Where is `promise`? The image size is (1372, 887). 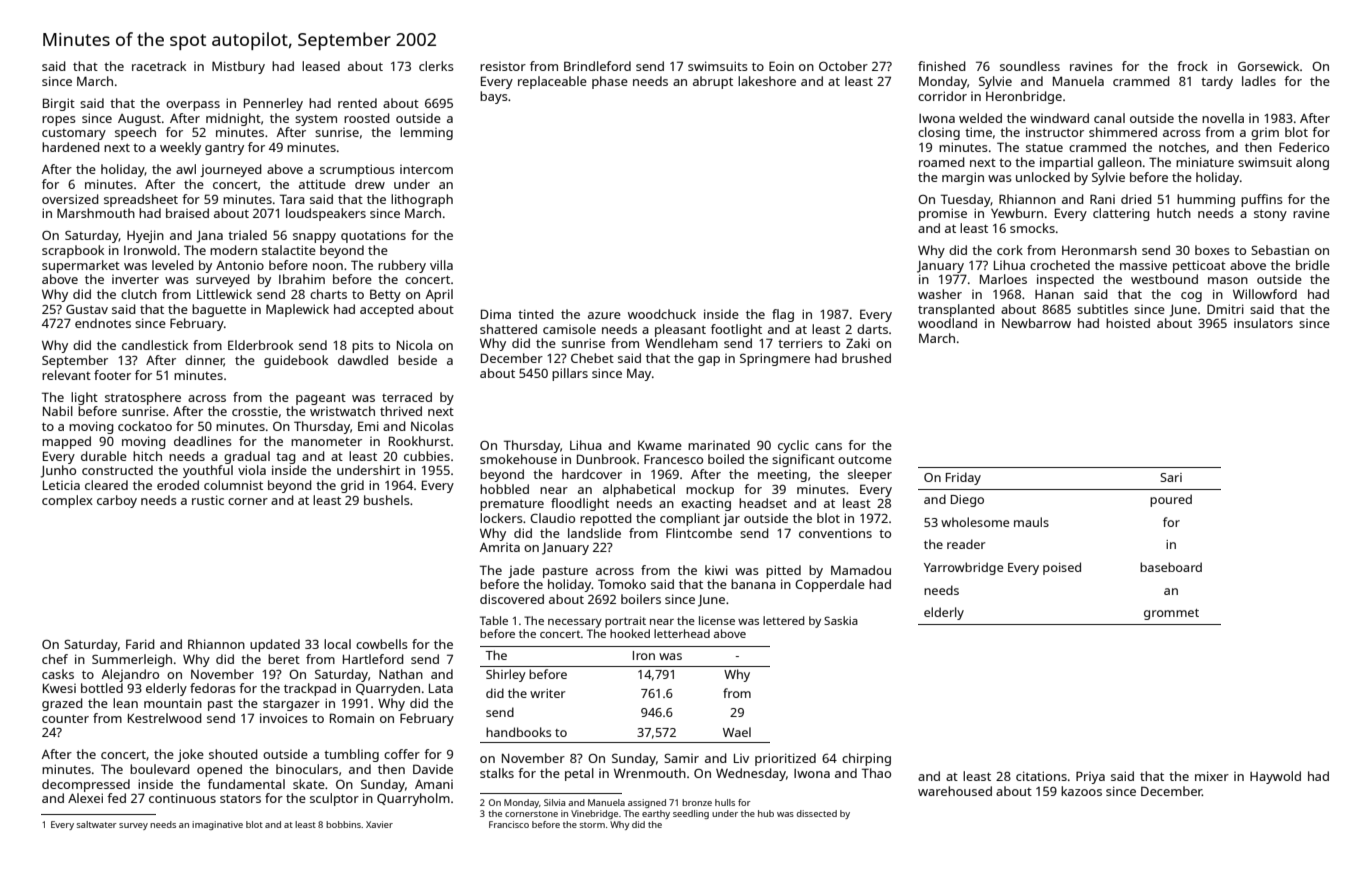 promise is located at coordinates (943, 214).
